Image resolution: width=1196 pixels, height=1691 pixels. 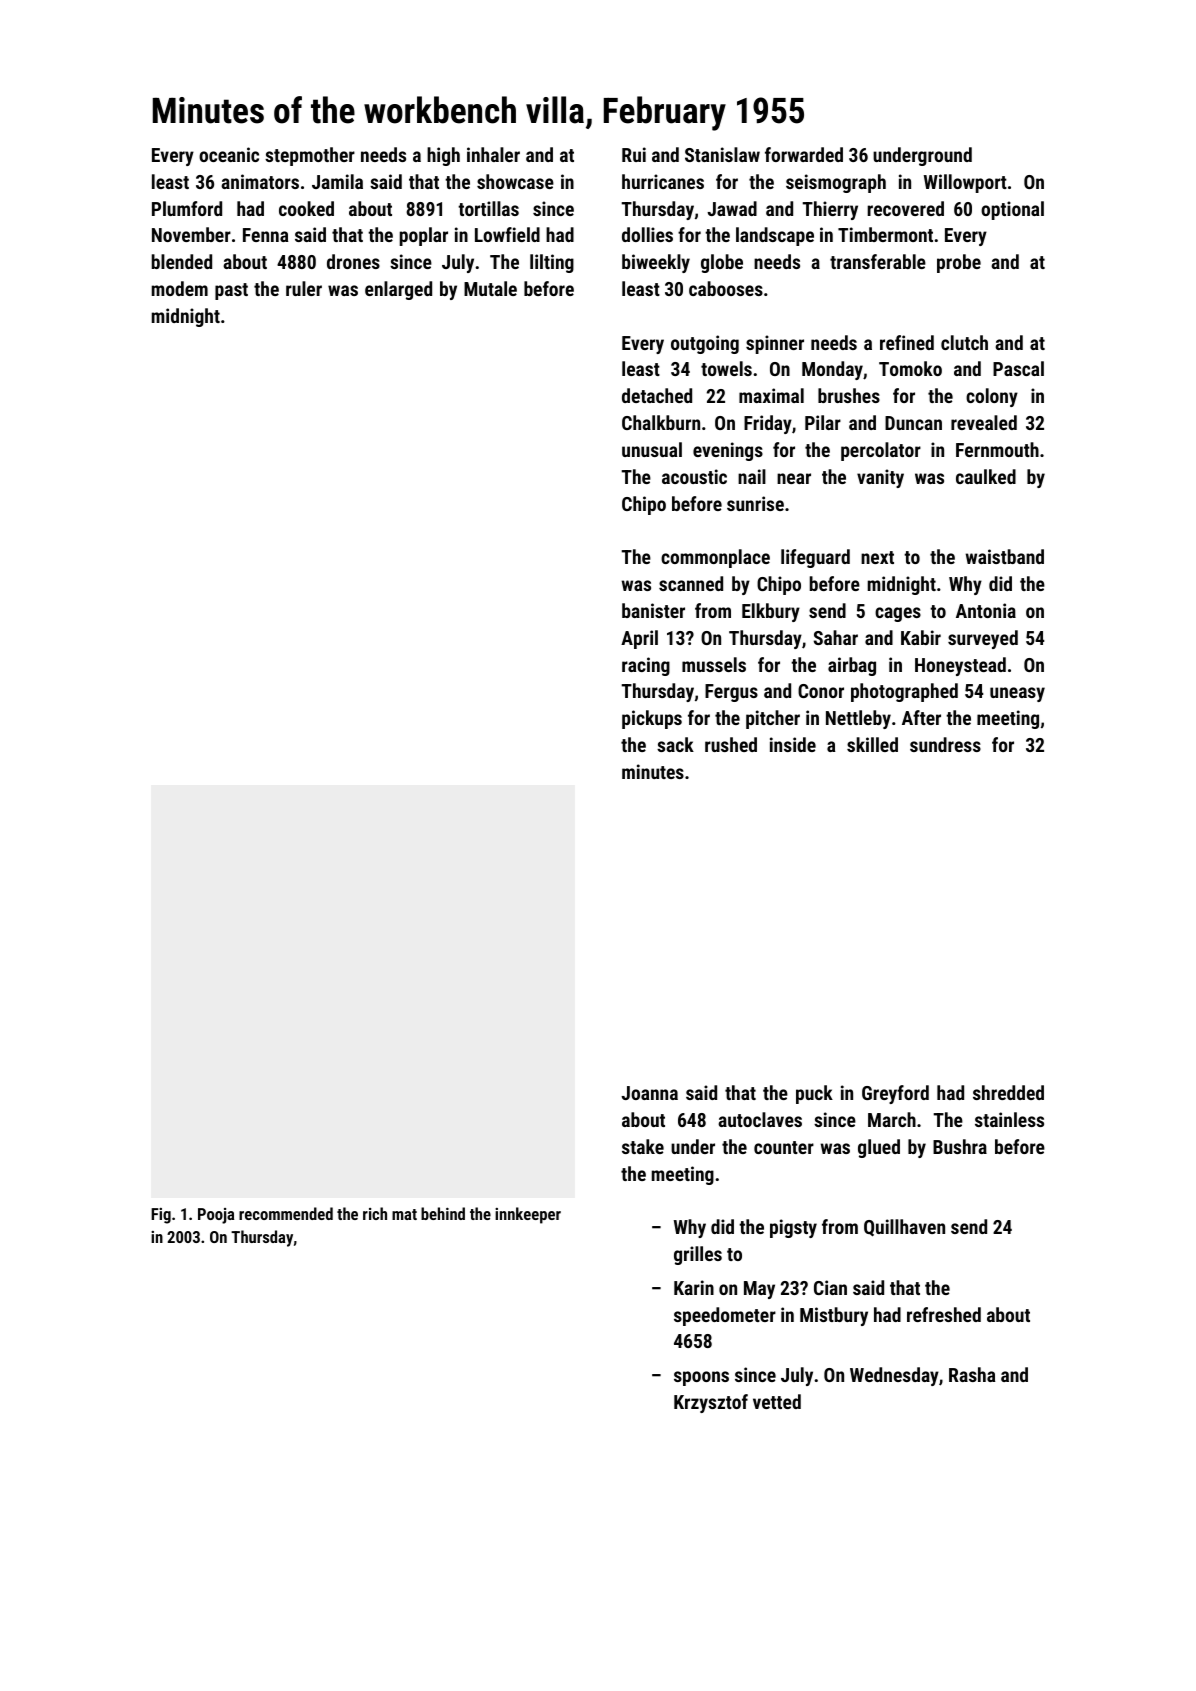 I want to click on shredded, so click(x=1008, y=1092).
